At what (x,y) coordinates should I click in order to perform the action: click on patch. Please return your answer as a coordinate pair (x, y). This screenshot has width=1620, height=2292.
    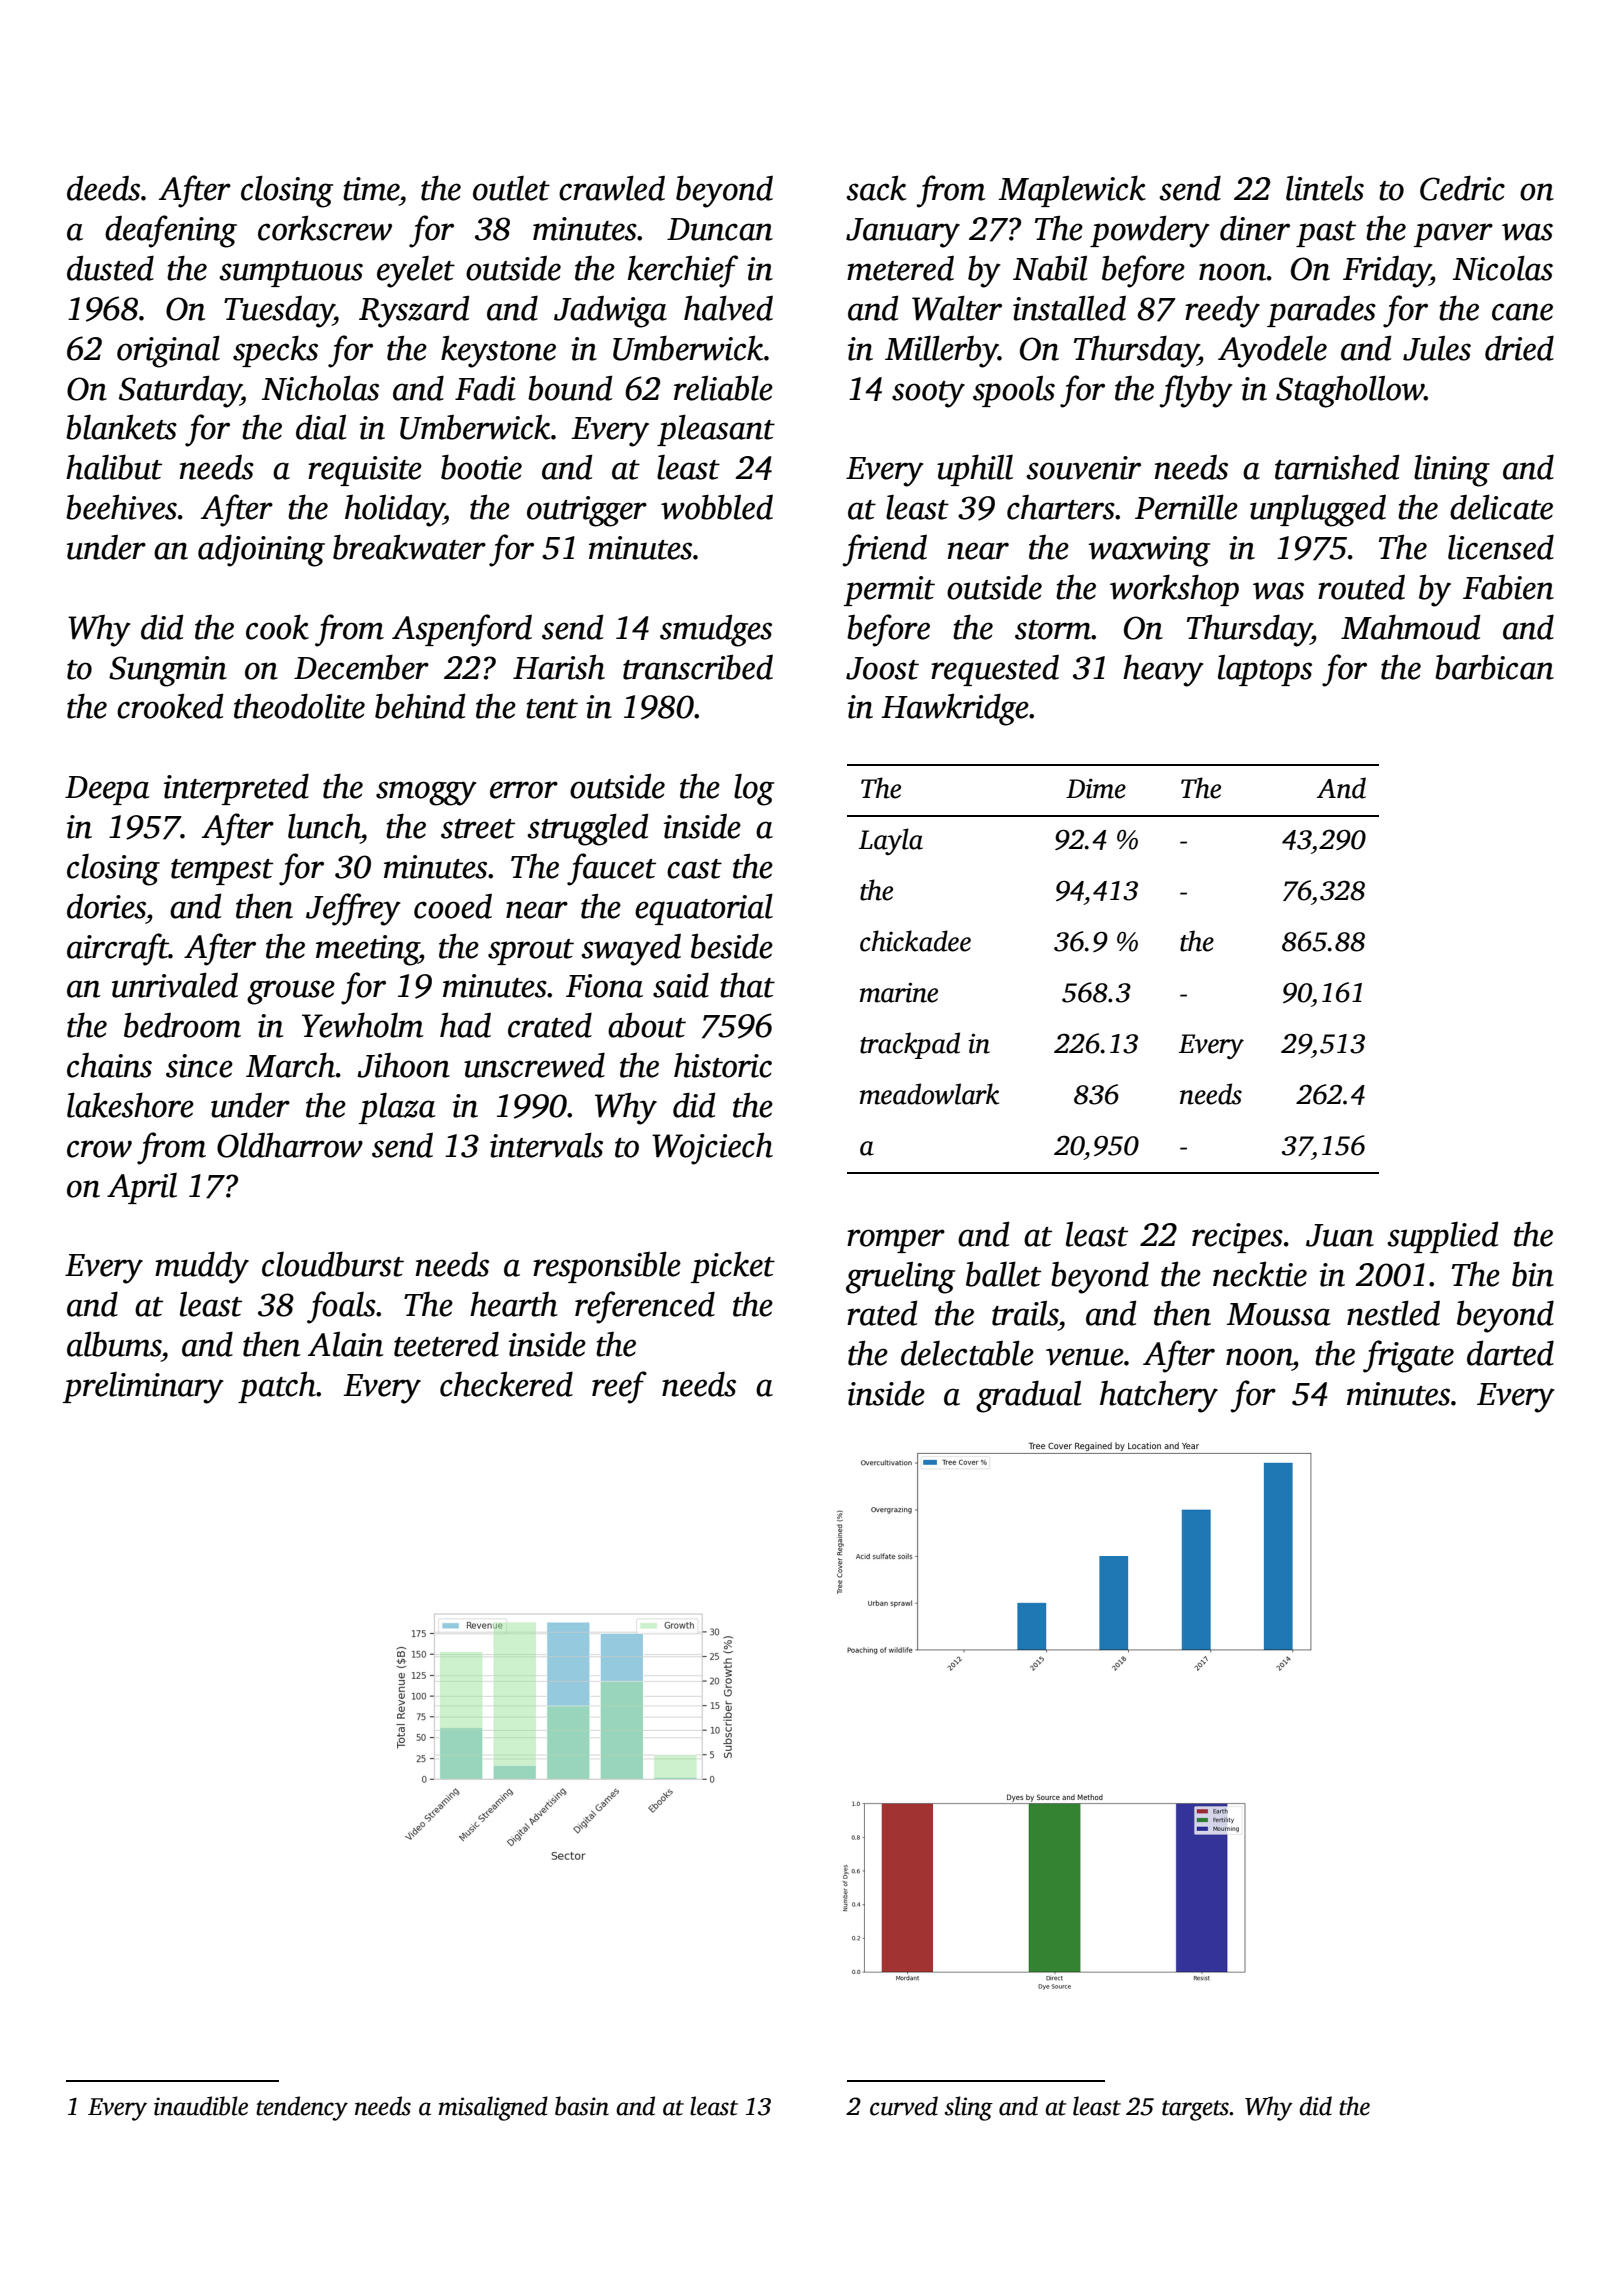
    Looking at the image, I should click on (277, 1387).
